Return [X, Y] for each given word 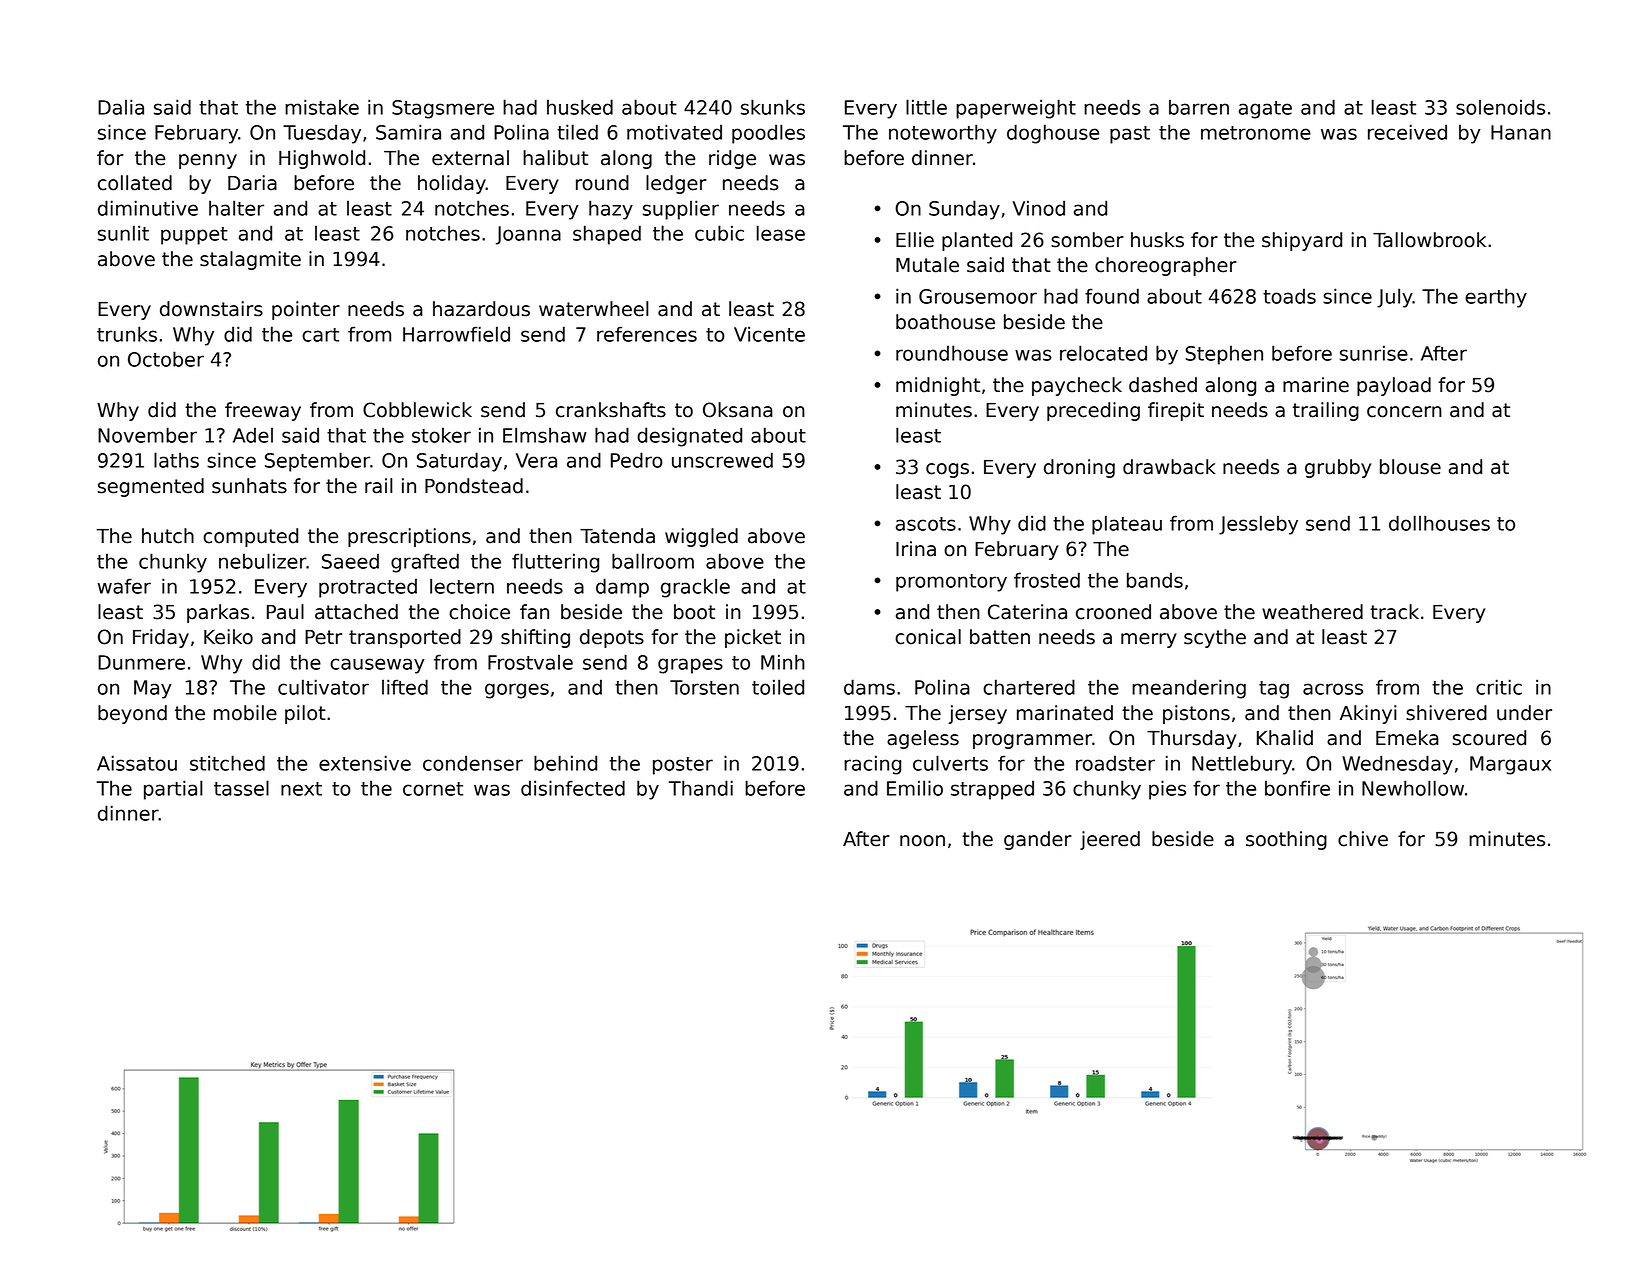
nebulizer [263, 561]
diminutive [148, 208]
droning [1079, 468]
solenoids [1500, 107]
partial [173, 790]
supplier [681, 210]
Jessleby [1258, 525]
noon [922, 841]
